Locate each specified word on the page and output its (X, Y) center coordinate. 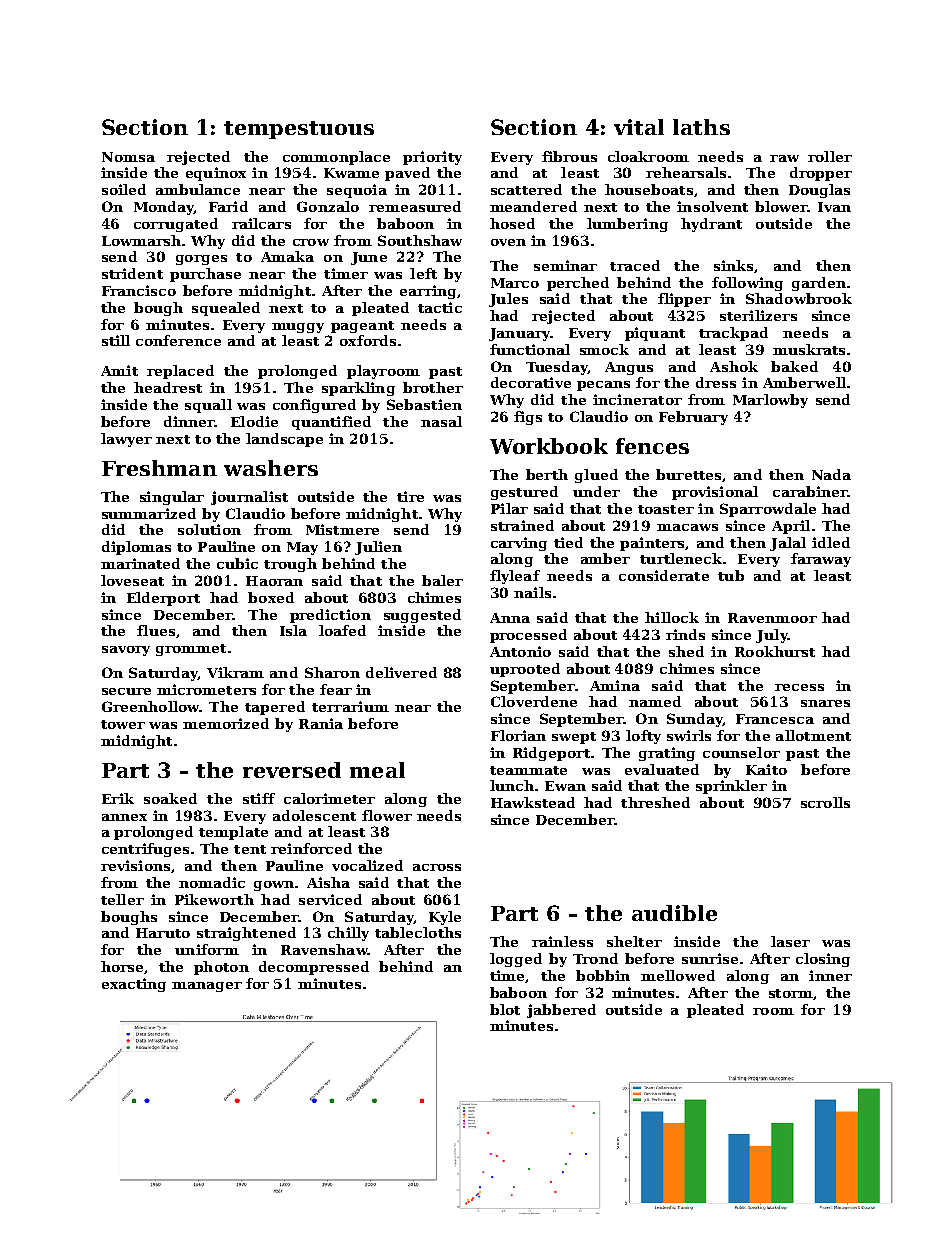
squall (208, 406)
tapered (275, 708)
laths (701, 127)
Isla (293, 630)
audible (674, 913)
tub (731, 575)
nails (532, 592)
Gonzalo (328, 206)
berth (547, 474)
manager (207, 987)
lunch (512, 785)
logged (516, 960)
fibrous (569, 156)
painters (652, 544)
